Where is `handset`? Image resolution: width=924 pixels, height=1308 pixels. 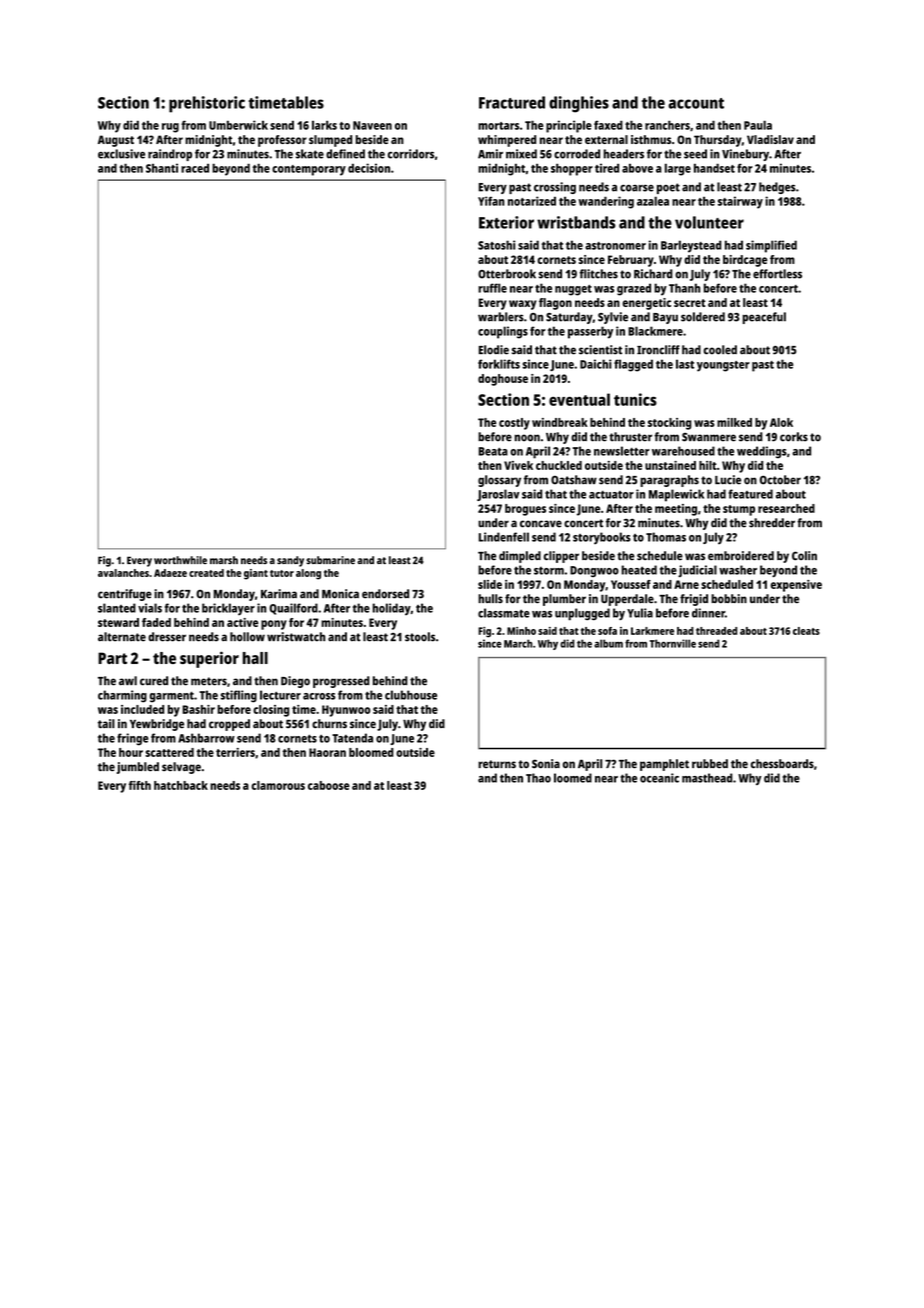 handset is located at coordinates (714, 168).
